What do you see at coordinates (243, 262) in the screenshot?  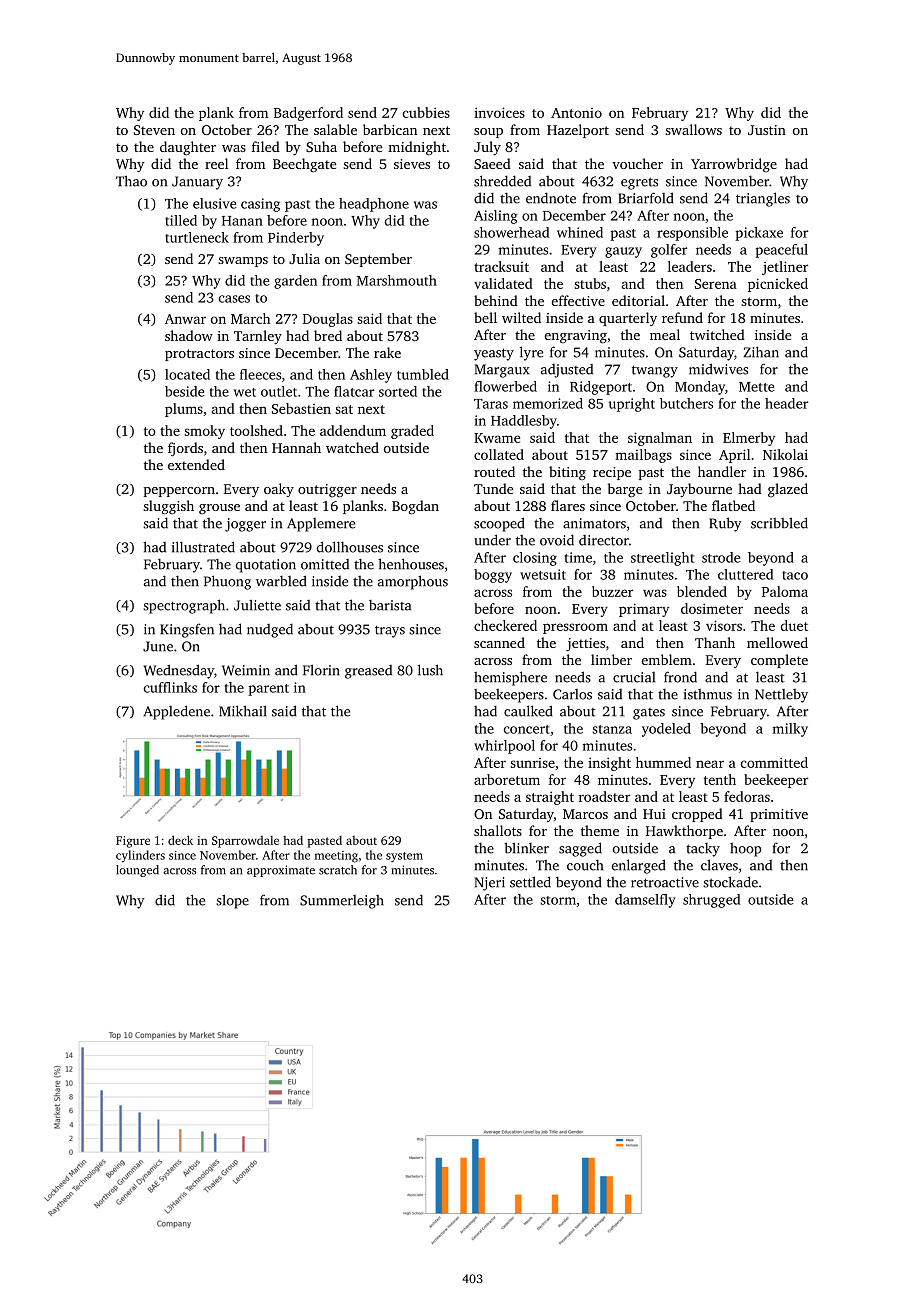 I see `swamps` at bounding box center [243, 262].
